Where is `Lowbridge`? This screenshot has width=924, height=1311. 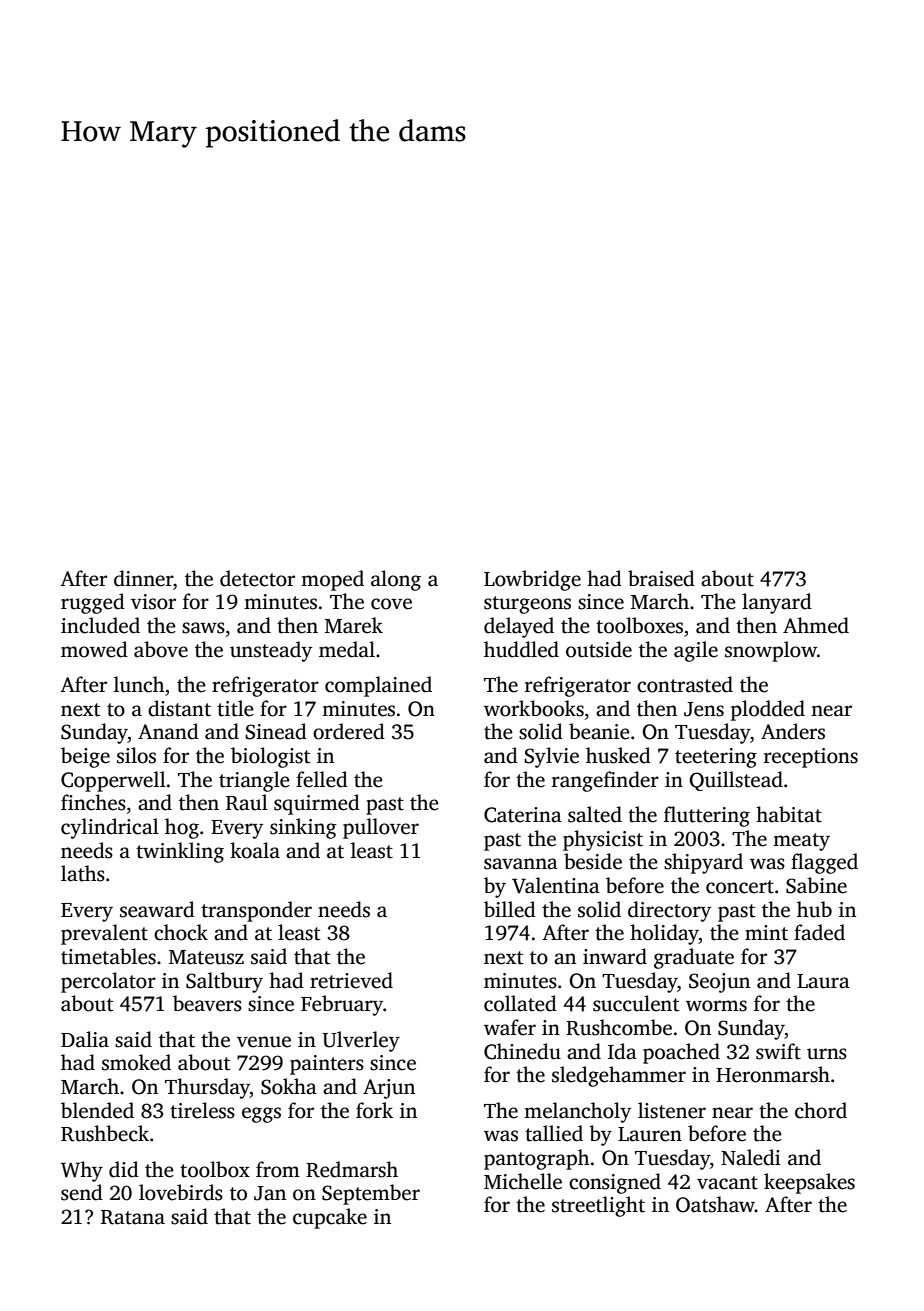
Lowbridge is located at coordinates (532, 580).
